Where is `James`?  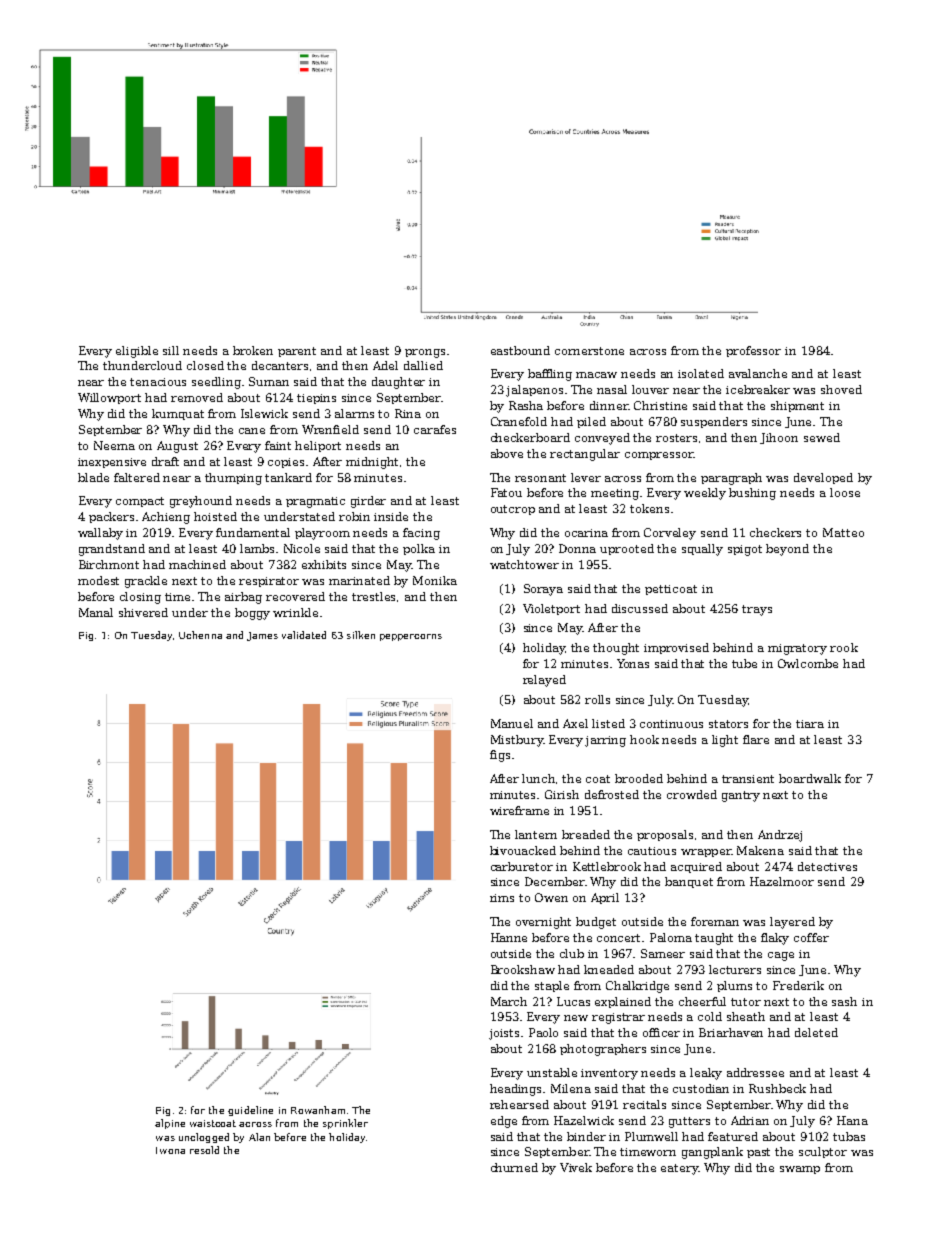 James is located at coordinates (262, 636).
